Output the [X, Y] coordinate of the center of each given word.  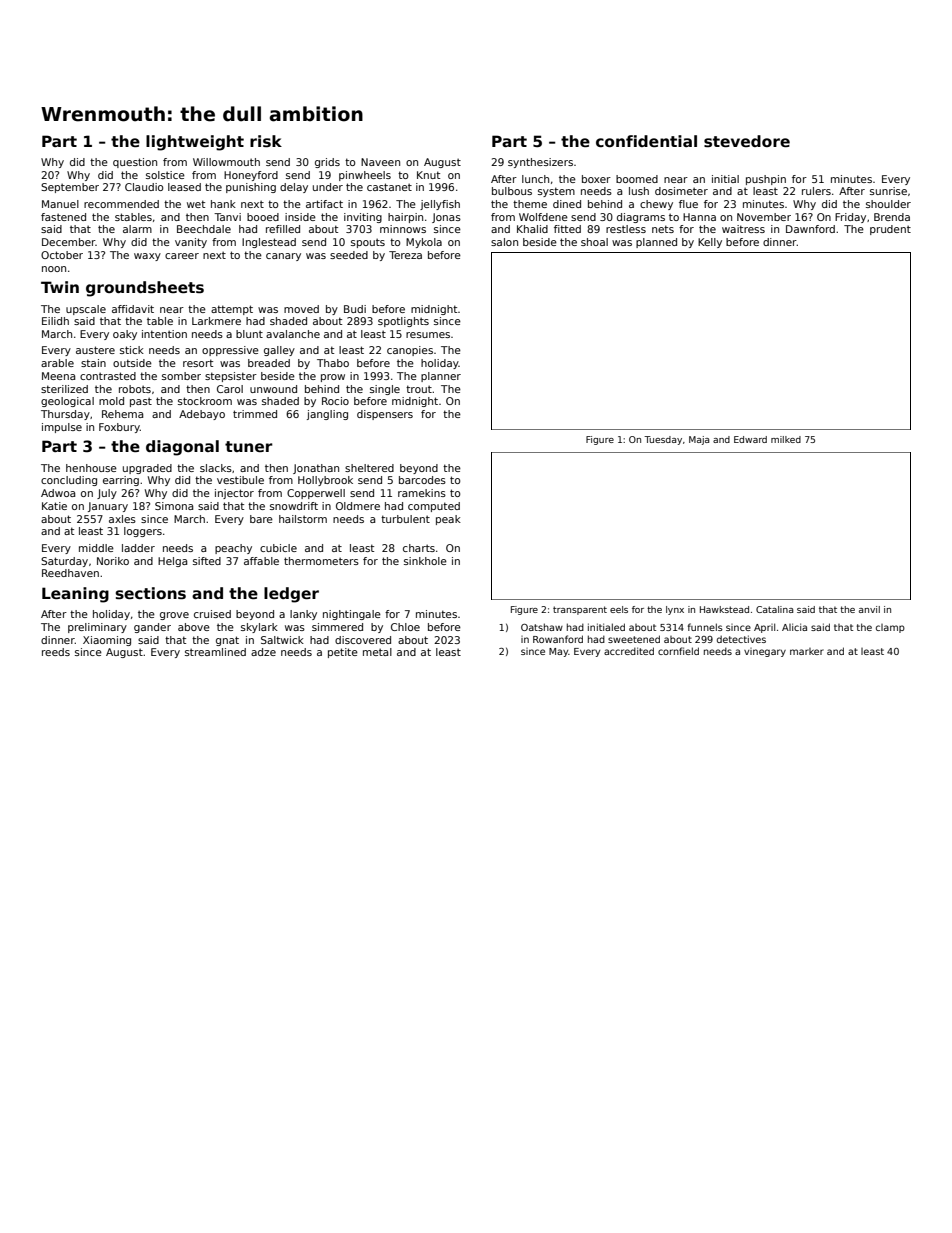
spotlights [403, 322]
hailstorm [303, 519]
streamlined [215, 652]
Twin [60, 287]
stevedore [747, 141]
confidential [646, 141]
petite [343, 653]
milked [786, 439]
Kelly [710, 243]
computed [434, 507]
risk [266, 141]
